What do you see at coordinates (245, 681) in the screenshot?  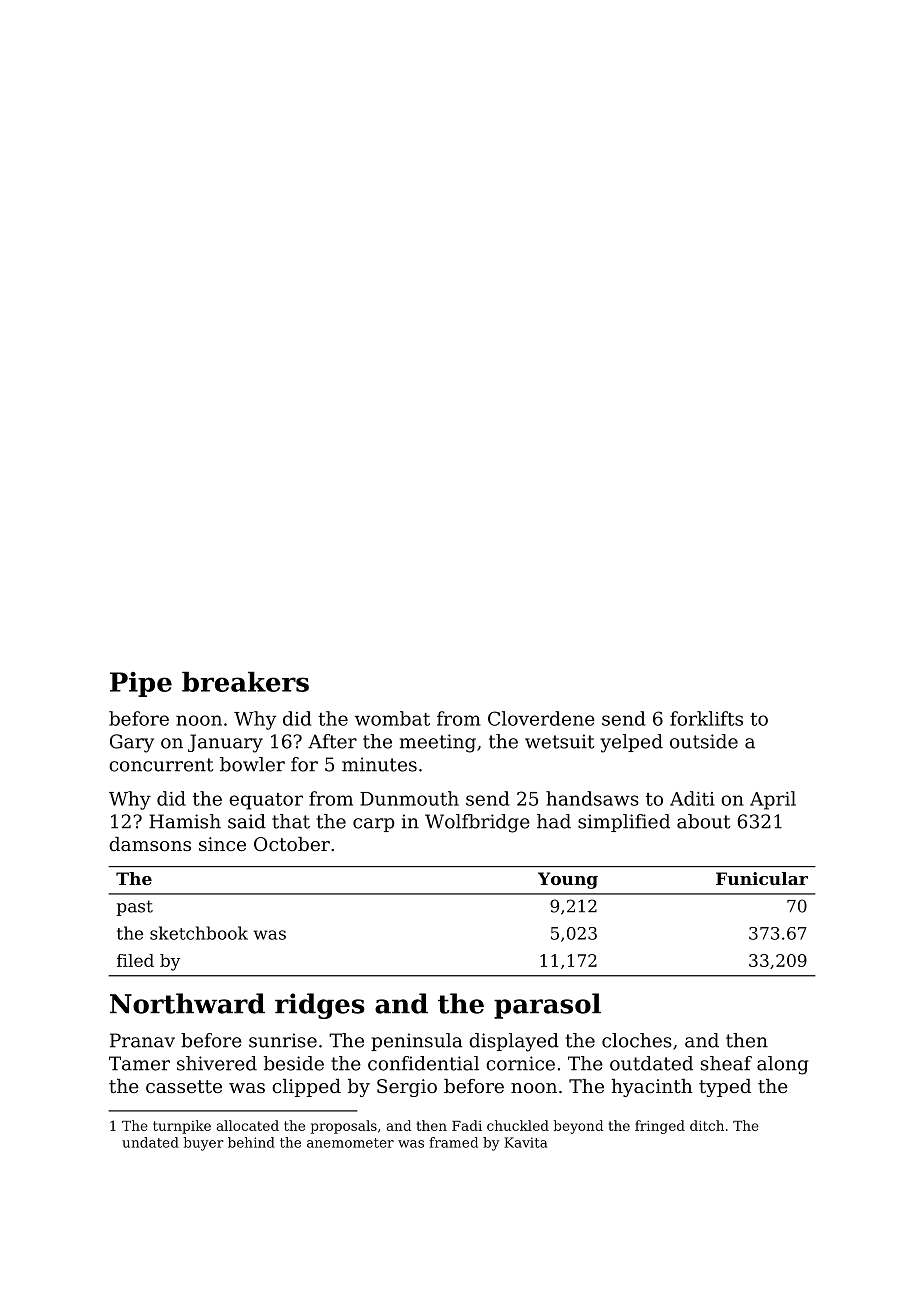 I see `breakers` at bounding box center [245, 681].
